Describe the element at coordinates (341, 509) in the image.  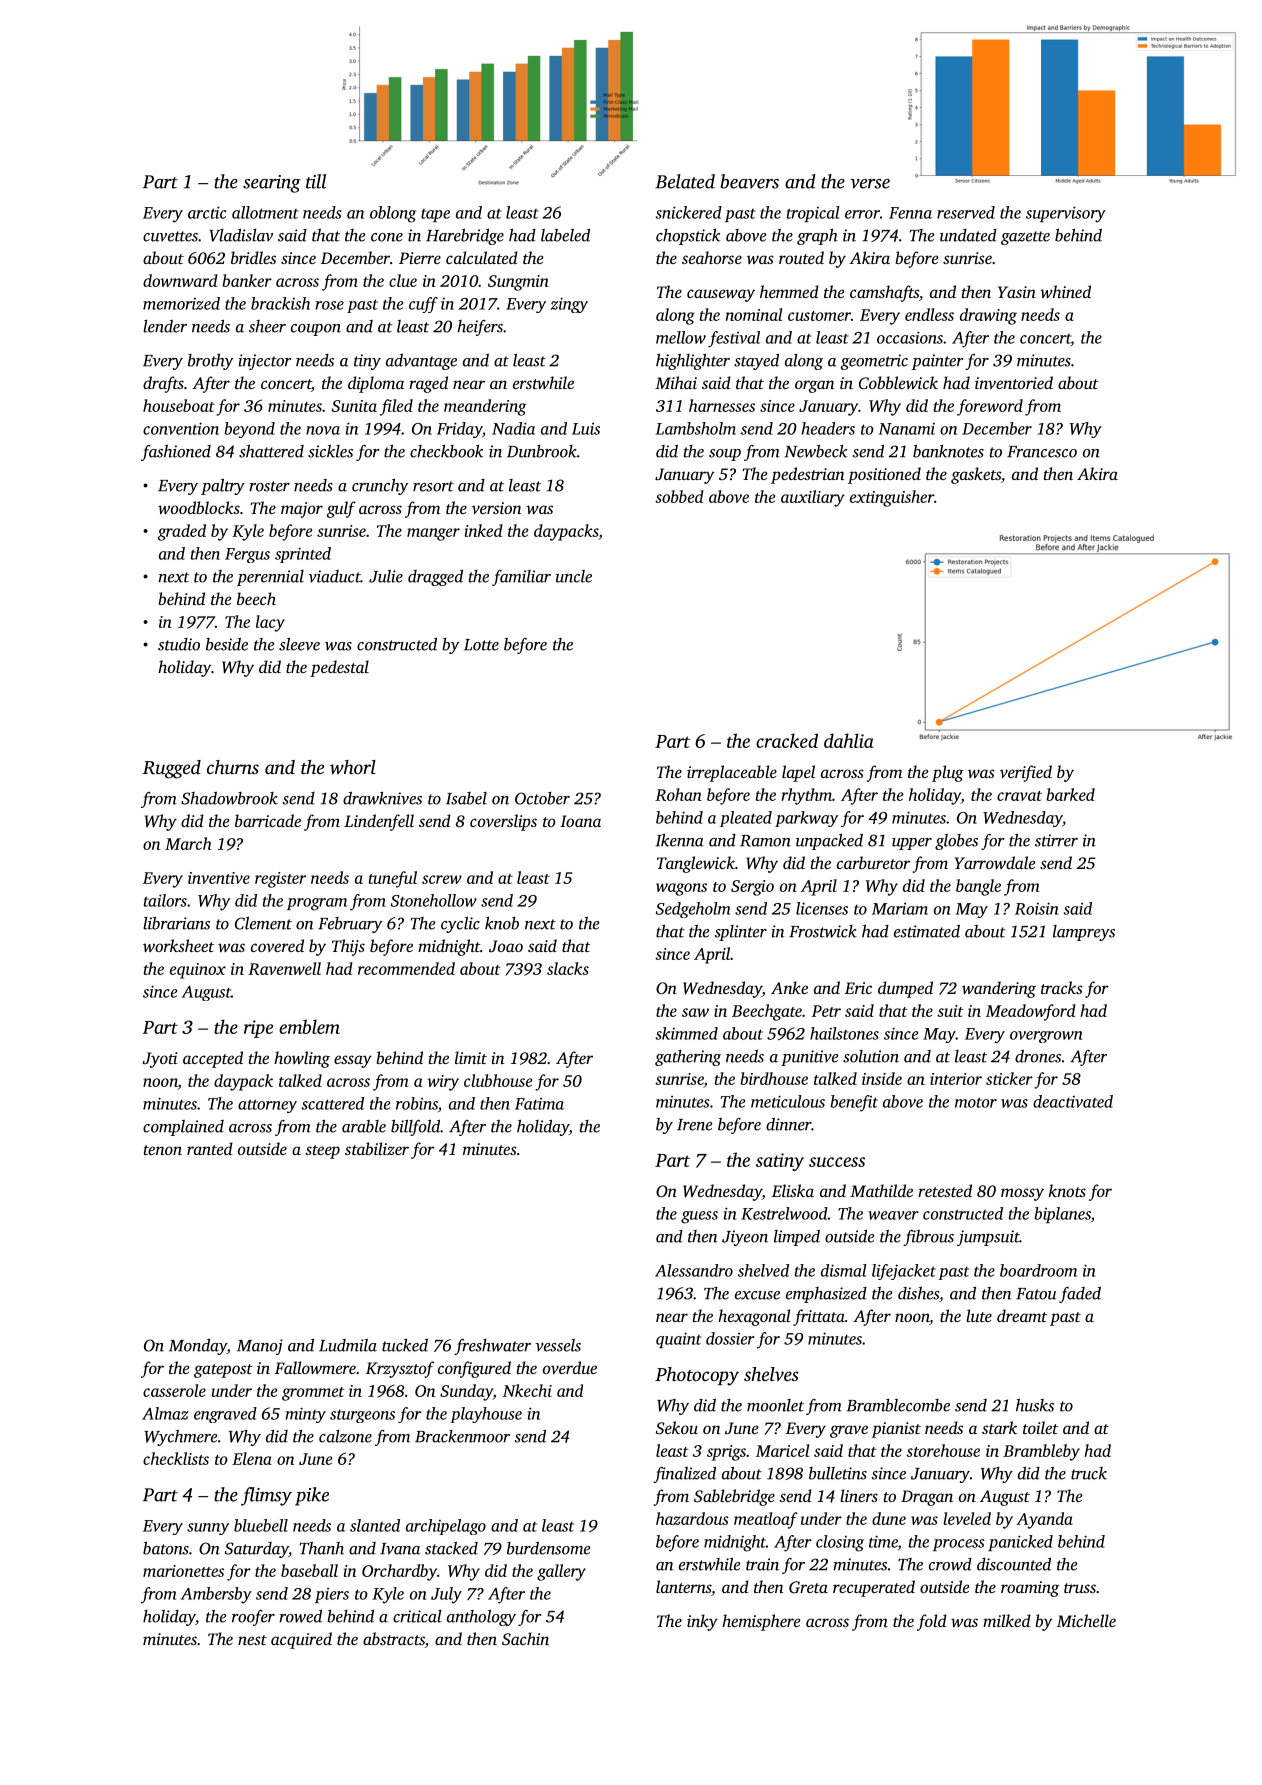
I see `gulf` at that location.
